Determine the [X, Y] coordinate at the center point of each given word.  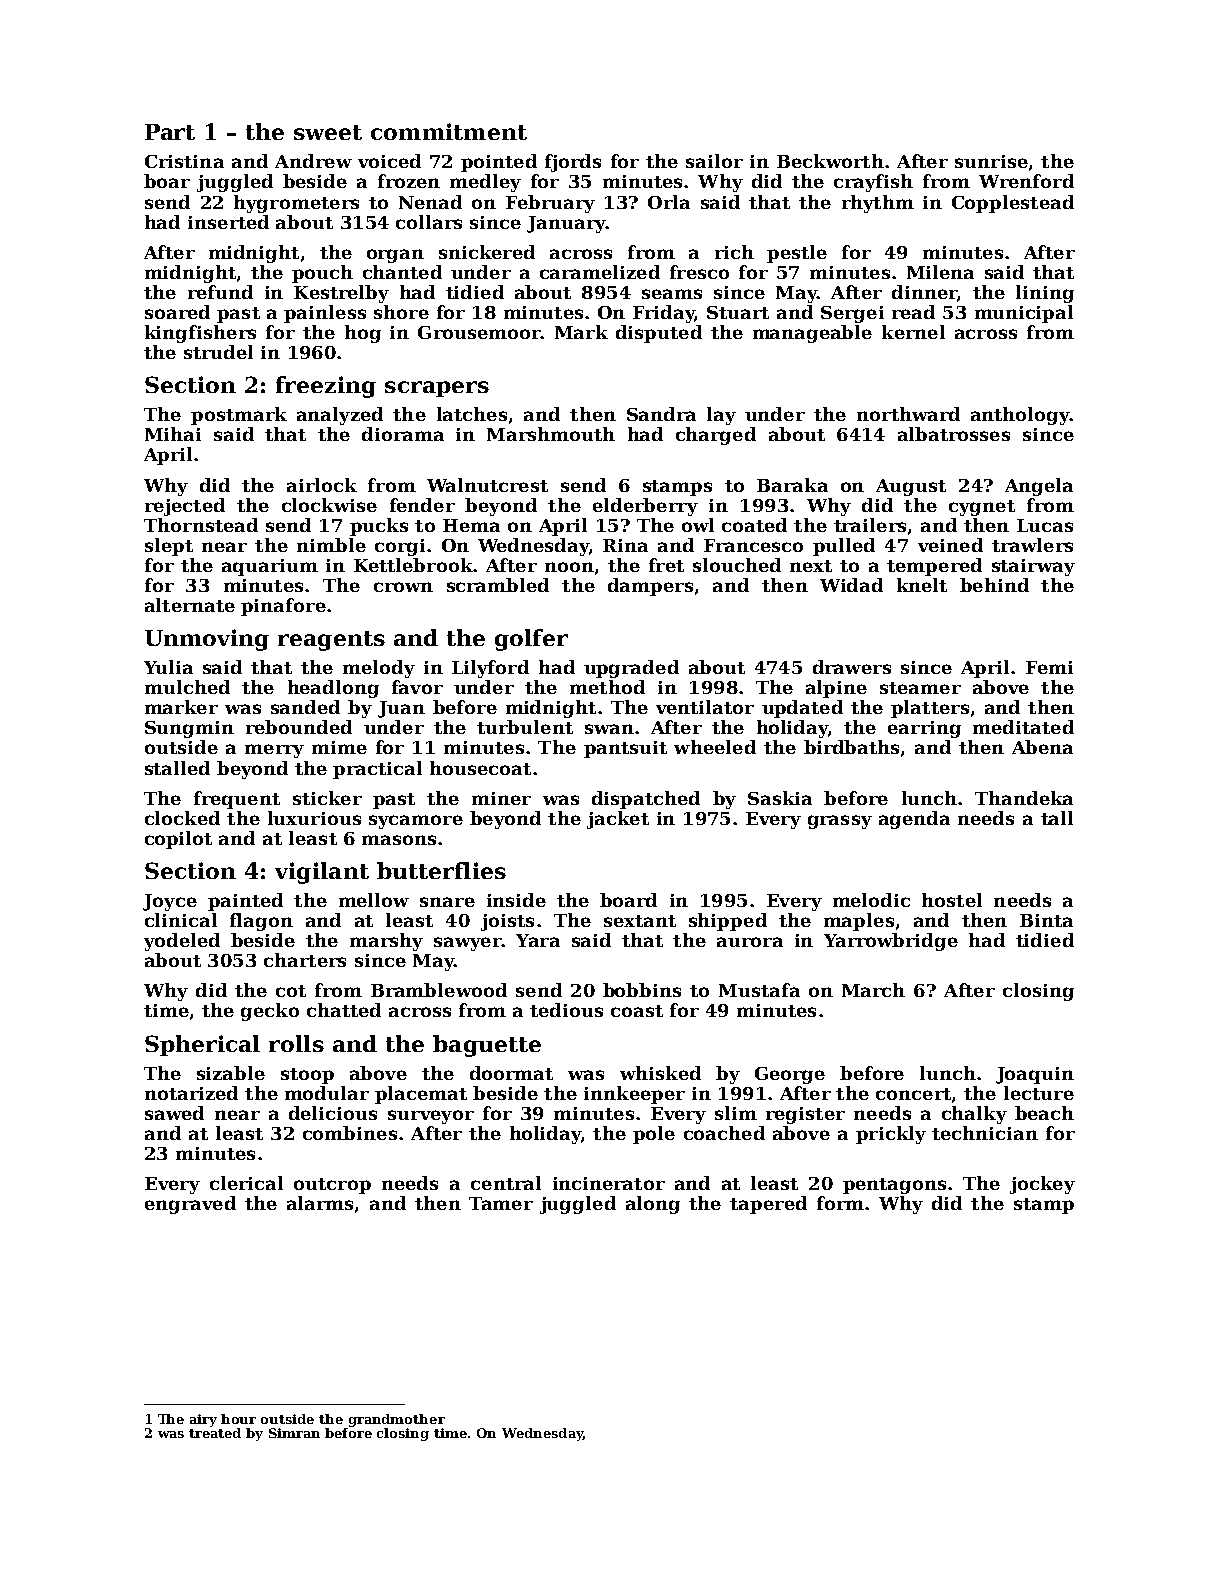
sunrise [991, 161]
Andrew [313, 161]
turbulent [525, 727]
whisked [660, 1073]
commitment [449, 131]
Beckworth [830, 161]
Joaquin [1035, 1075]
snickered [487, 252]
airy [203, 1420]
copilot [178, 840]
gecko [270, 1012]
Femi [1049, 667]
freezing [326, 387]
